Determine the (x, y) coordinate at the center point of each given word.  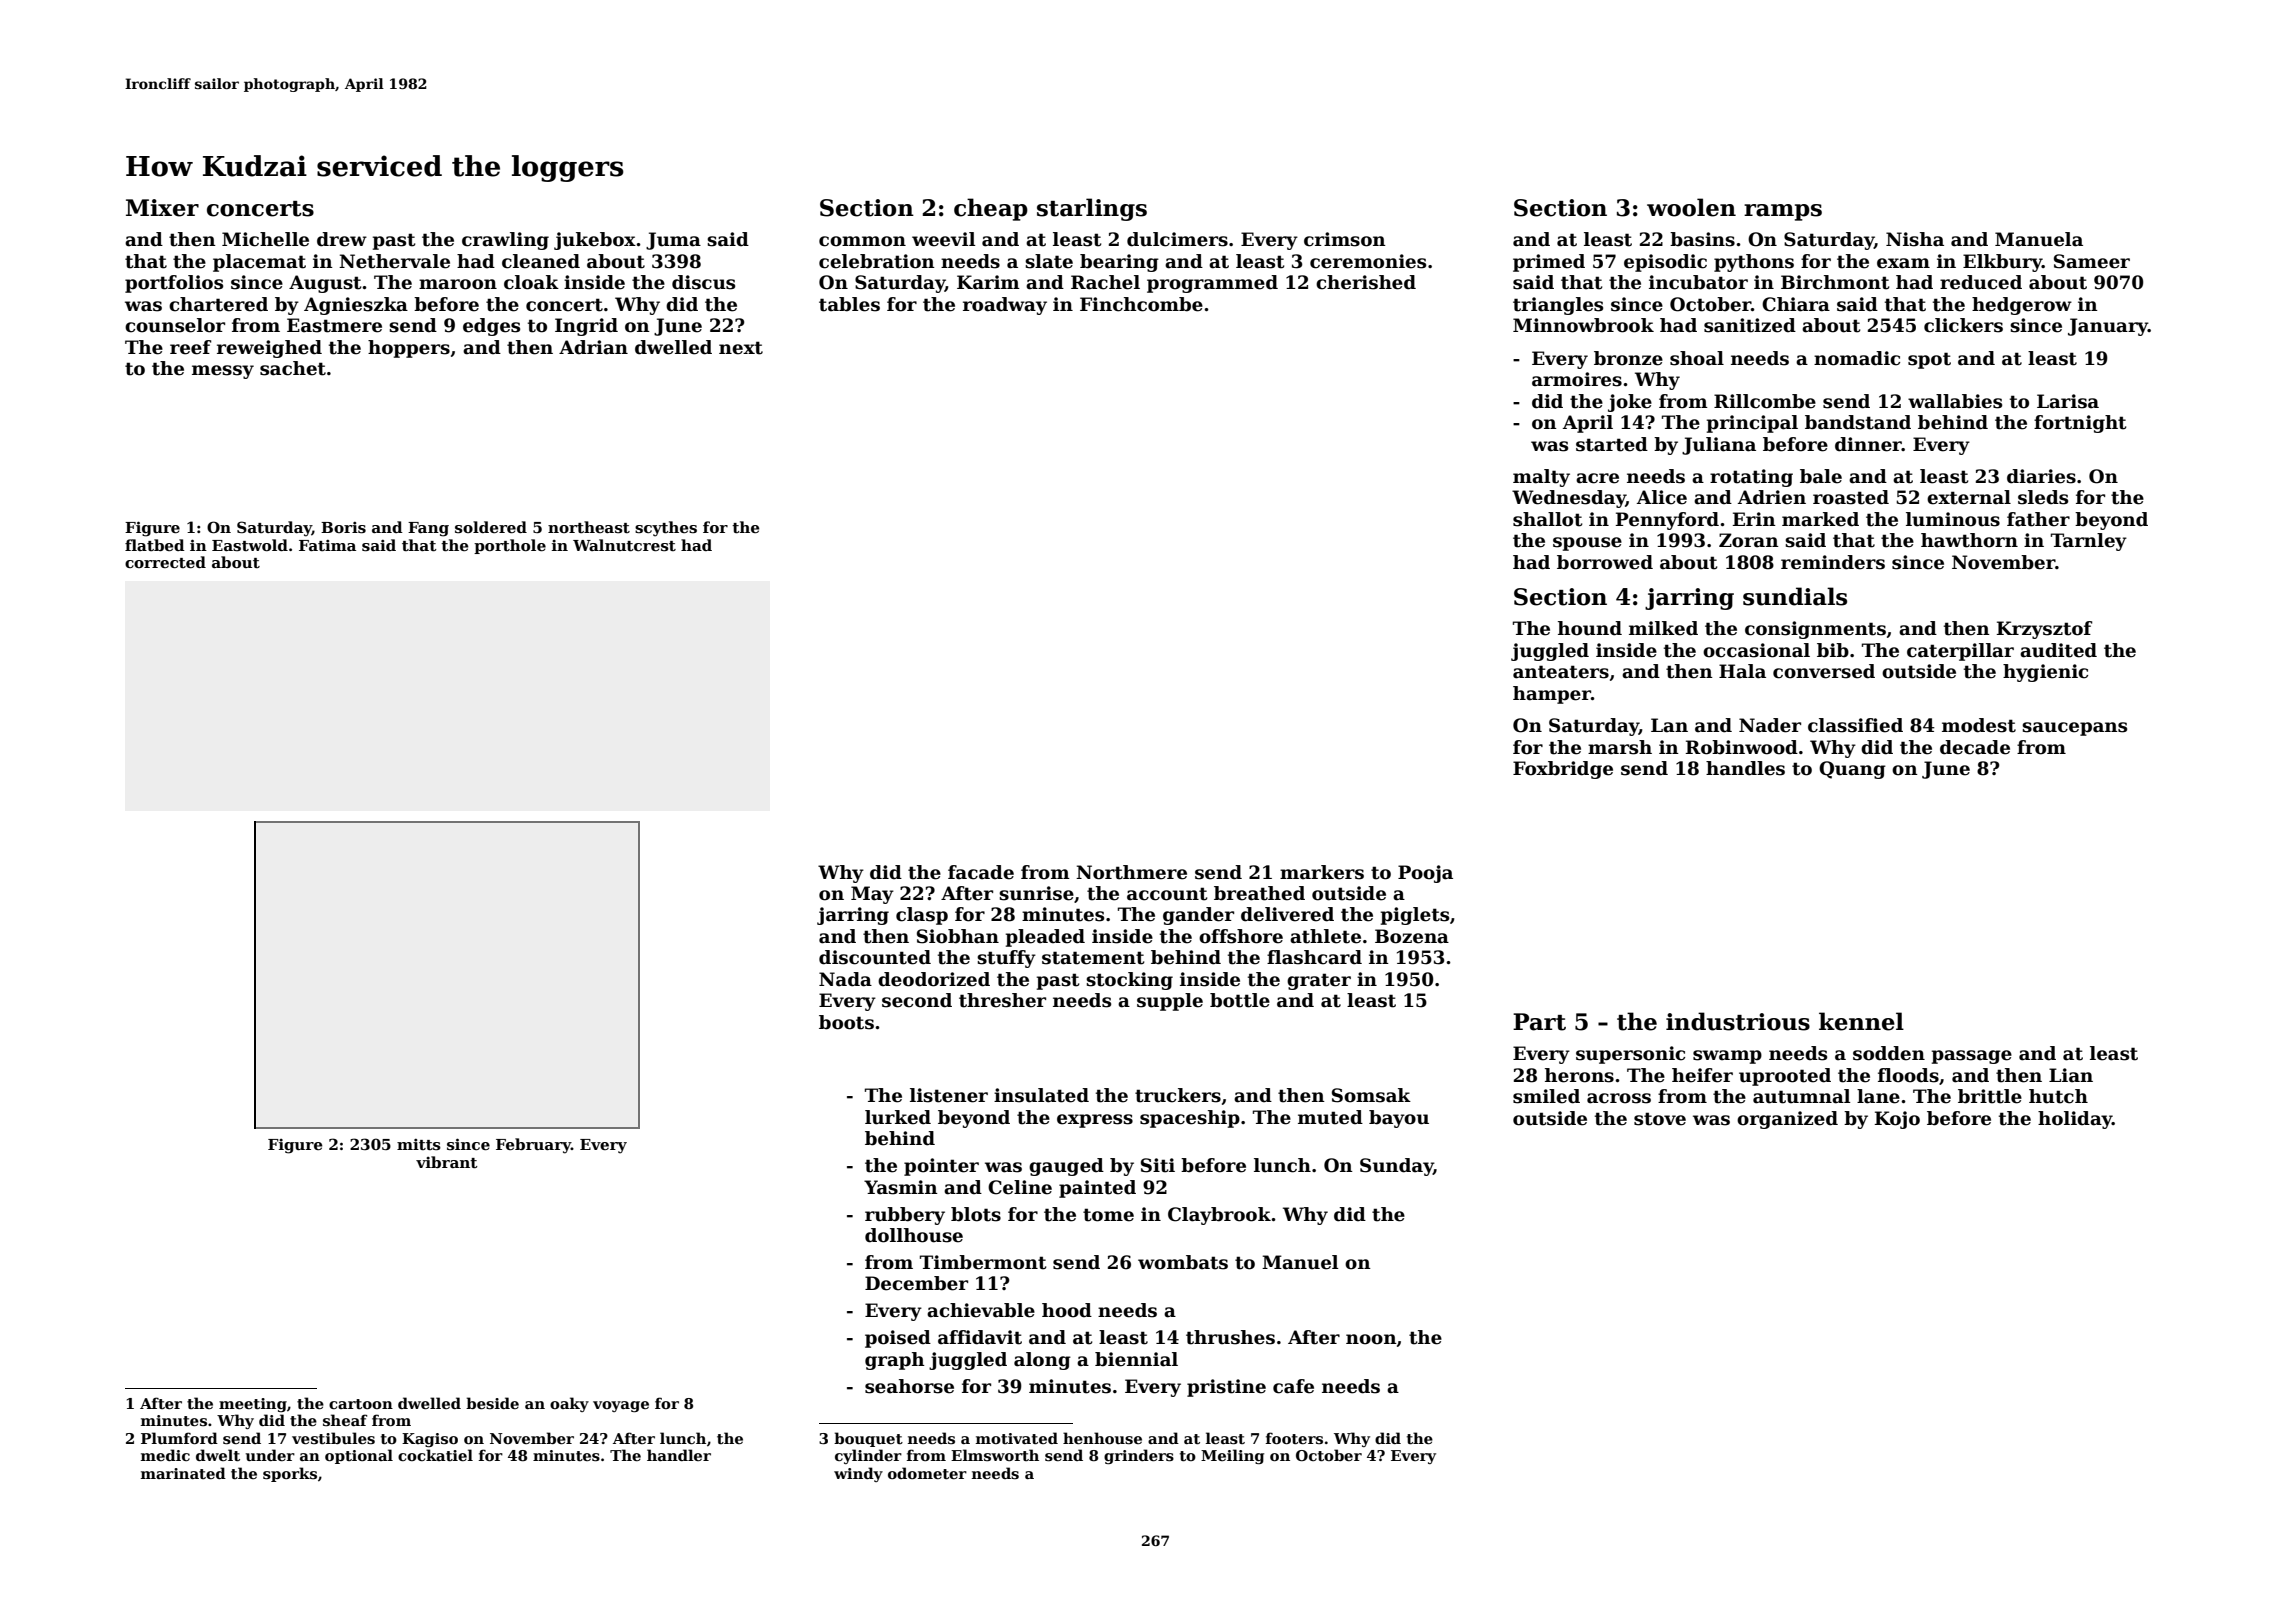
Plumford (179, 1438)
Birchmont (1835, 282)
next (741, 348)
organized (1787, 1120)
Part (1539, 1022)
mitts (419, 1145)
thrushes (1230, 1337)
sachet (293, 368)
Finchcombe (1141, 304)
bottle (1240, 1000)
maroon (458, 284)
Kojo (1897, 1120)
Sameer (2092, 261)
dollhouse (914, 1235)
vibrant (447, 1162)
